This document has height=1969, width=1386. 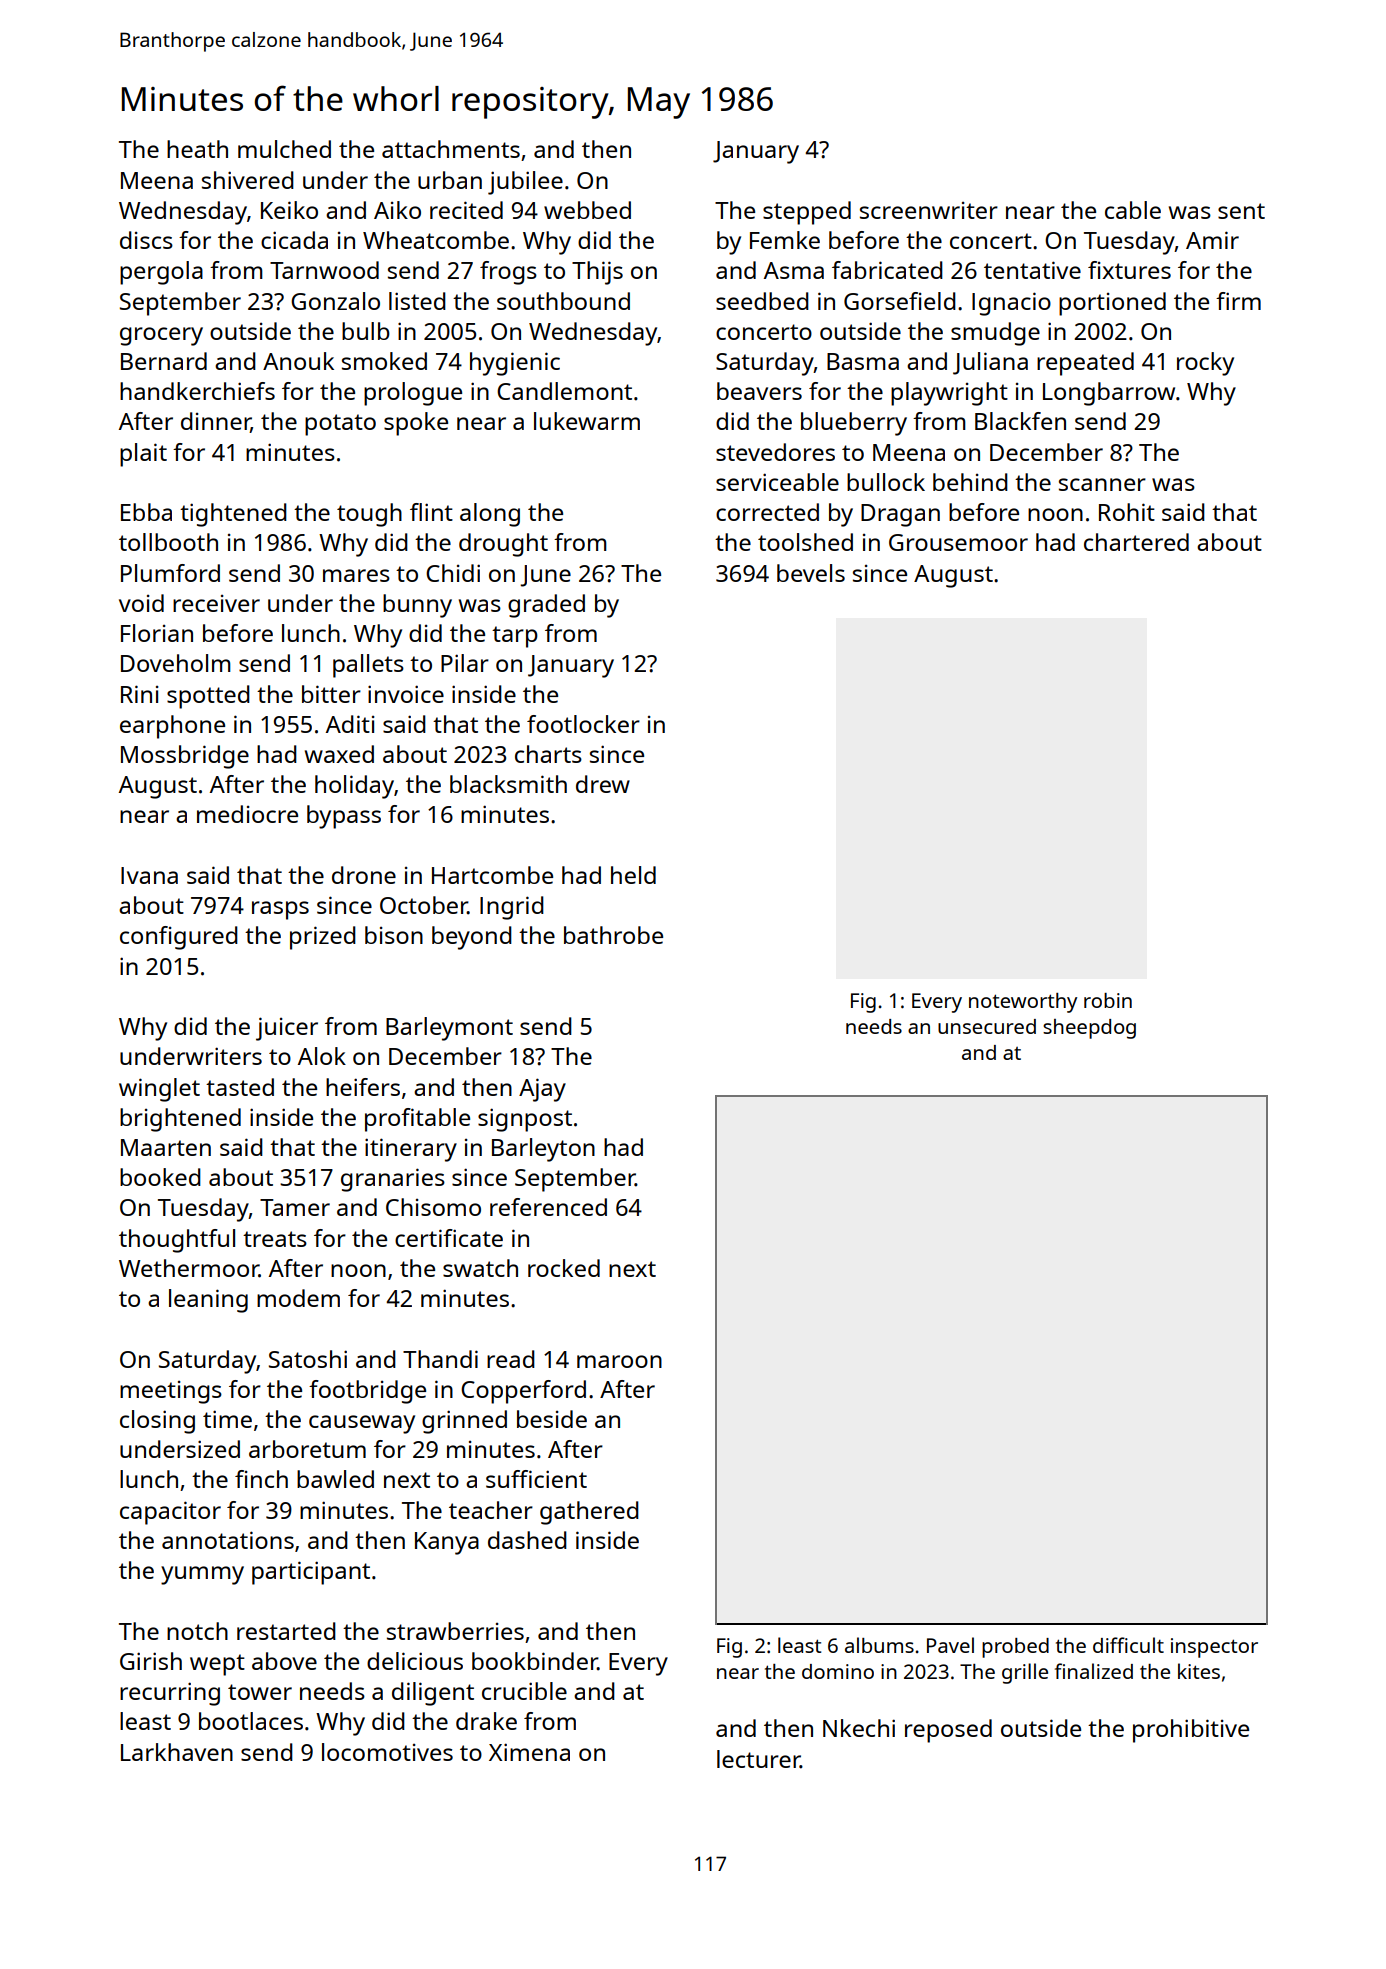 What do you see at coordinates (1241, 211) in the document?
I see `sent` at bounding box center [1241, 211].
